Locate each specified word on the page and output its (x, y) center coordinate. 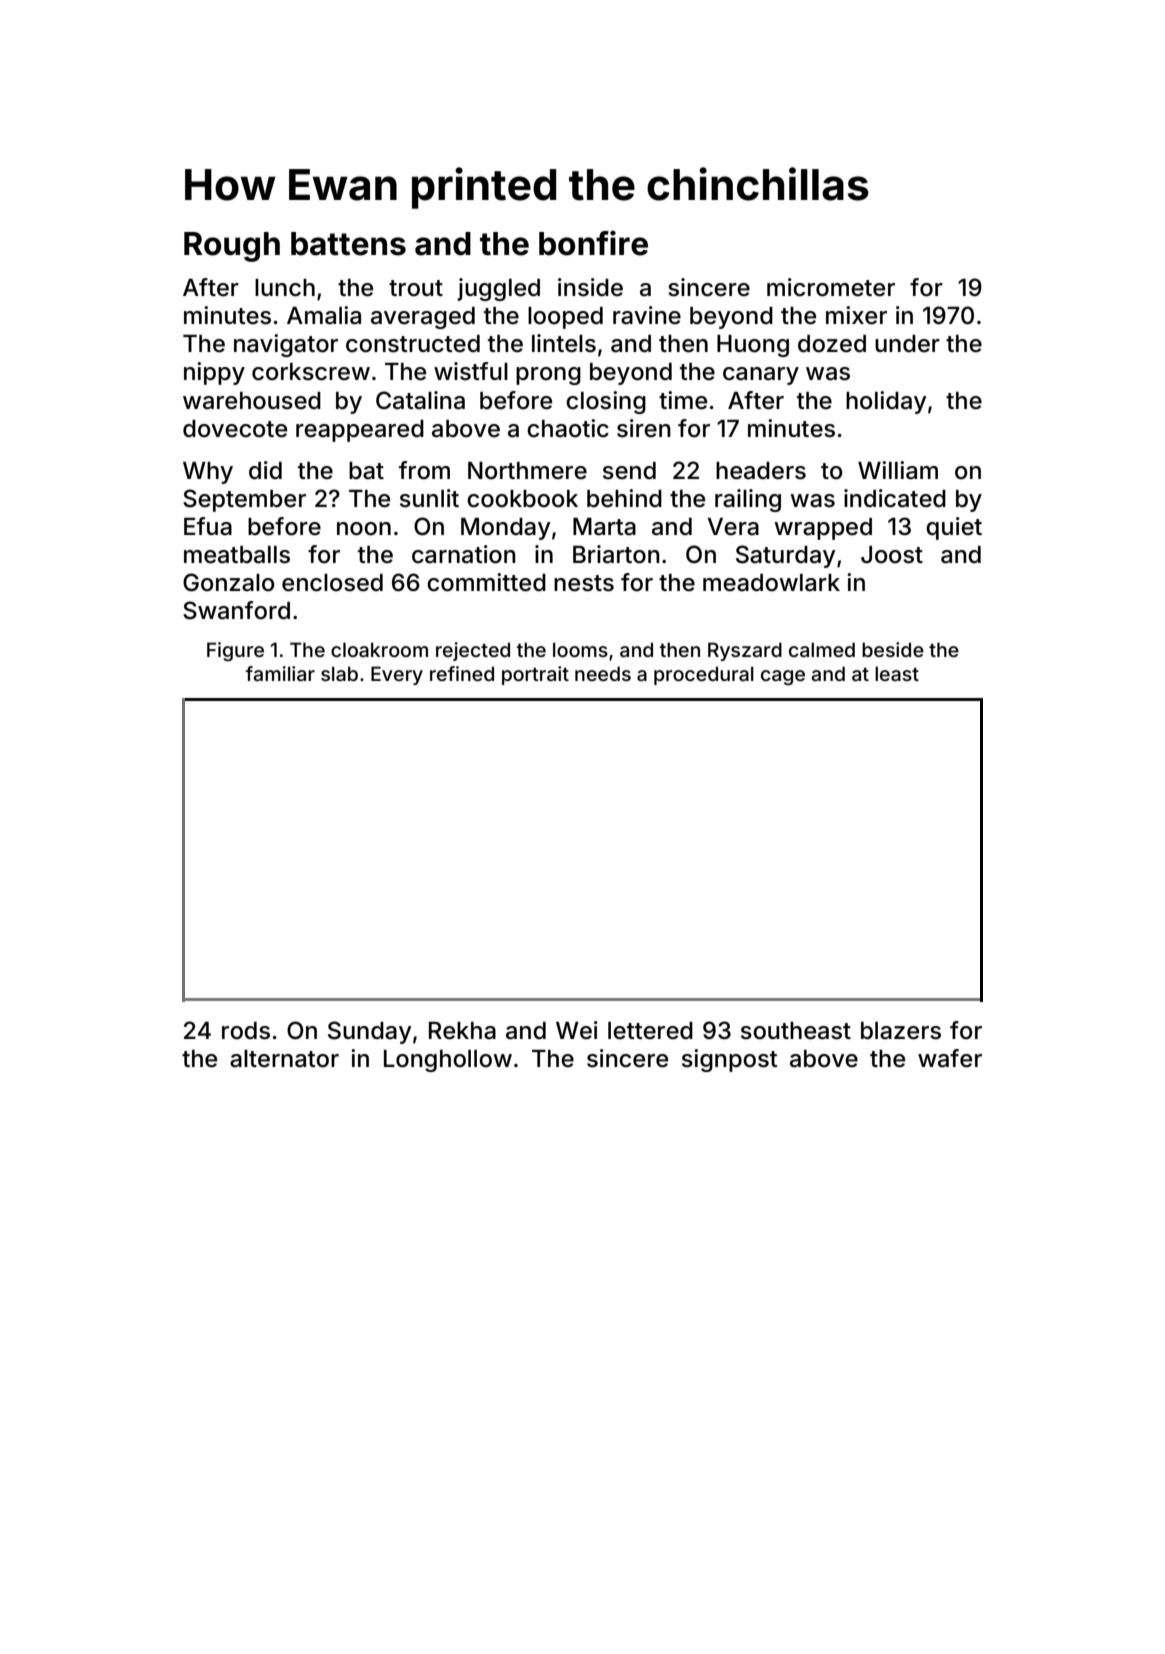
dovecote (235, 429)
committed (486, 582)
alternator (284, 1059)
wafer (950, 1058)
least (897, 673)
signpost (729, 1060)
